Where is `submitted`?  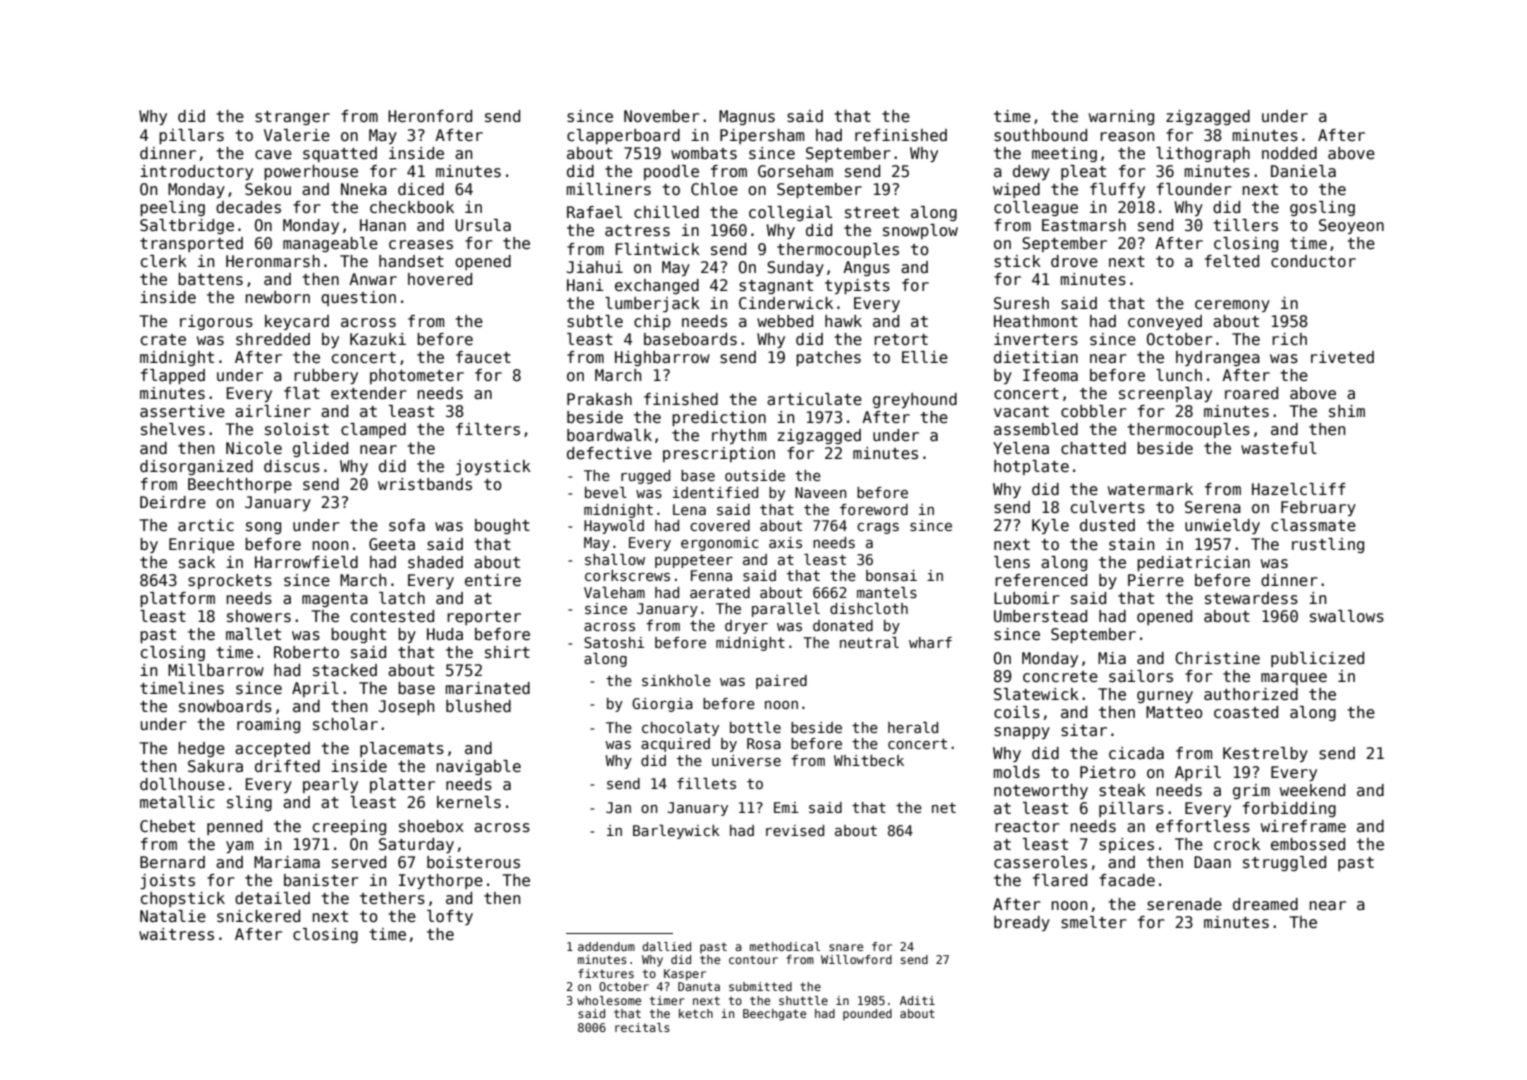 submitted is located at coordinates (760, 986).
